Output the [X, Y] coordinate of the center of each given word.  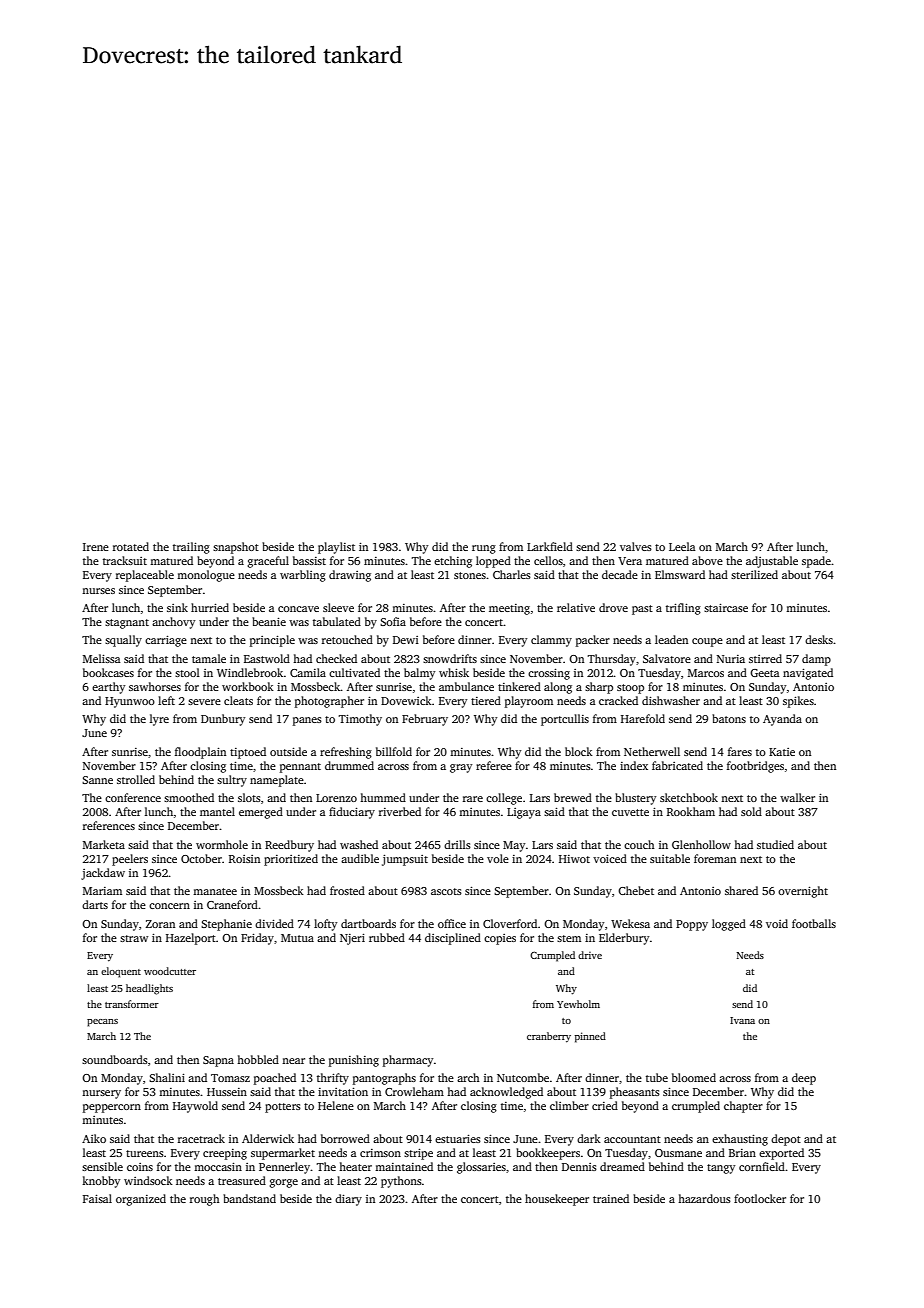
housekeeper [557, 1200]
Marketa [104, 844]
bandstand [249, 1198]
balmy [419, 674]
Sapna [218, 1061]
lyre [159, 720]
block [579, 751]
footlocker [760, 1198]
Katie [782, 752]
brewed [573, 797]
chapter [743, 1107]
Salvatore [667, 658]
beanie [269, 621]
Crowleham [414, 1091]
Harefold [643, 718]
